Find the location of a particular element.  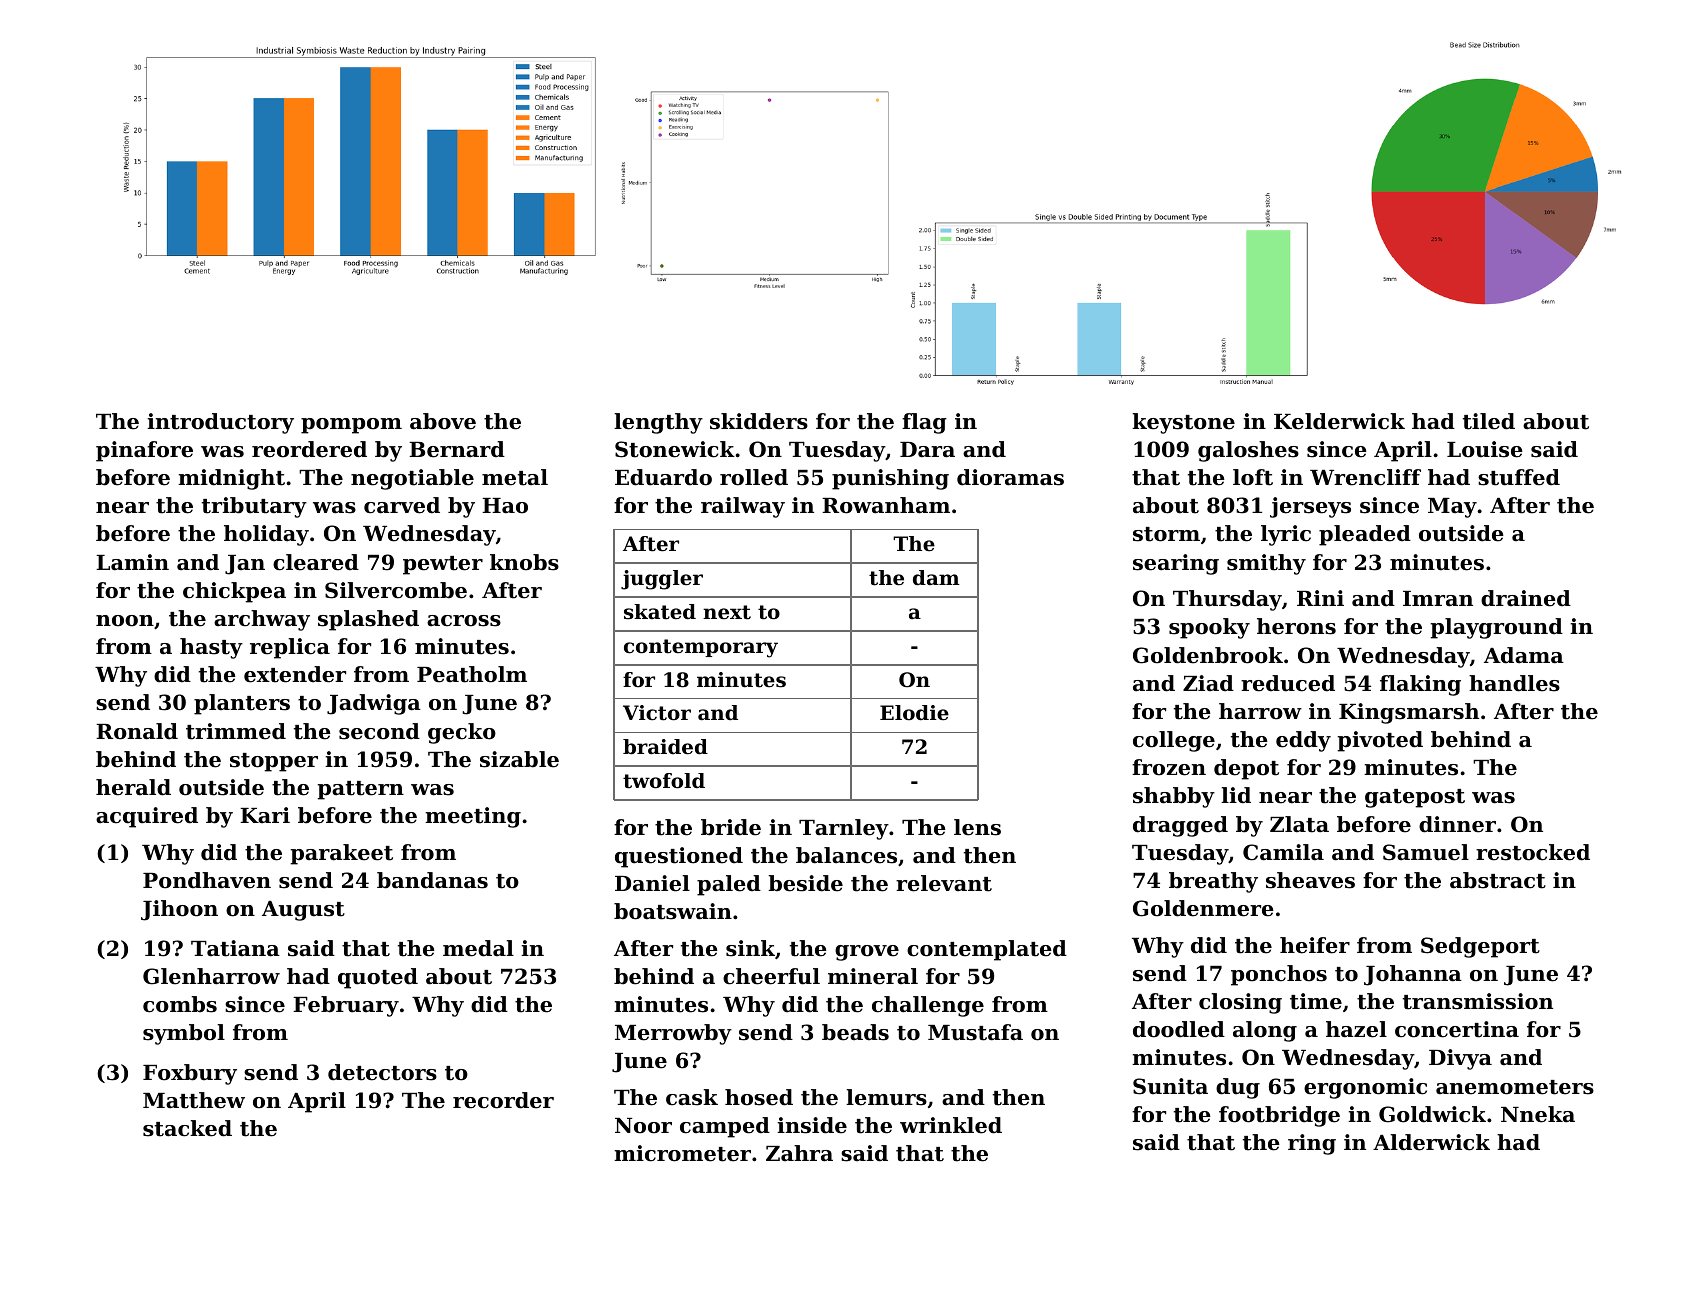

Kelderwick is located at coordinates (1339, 421).
